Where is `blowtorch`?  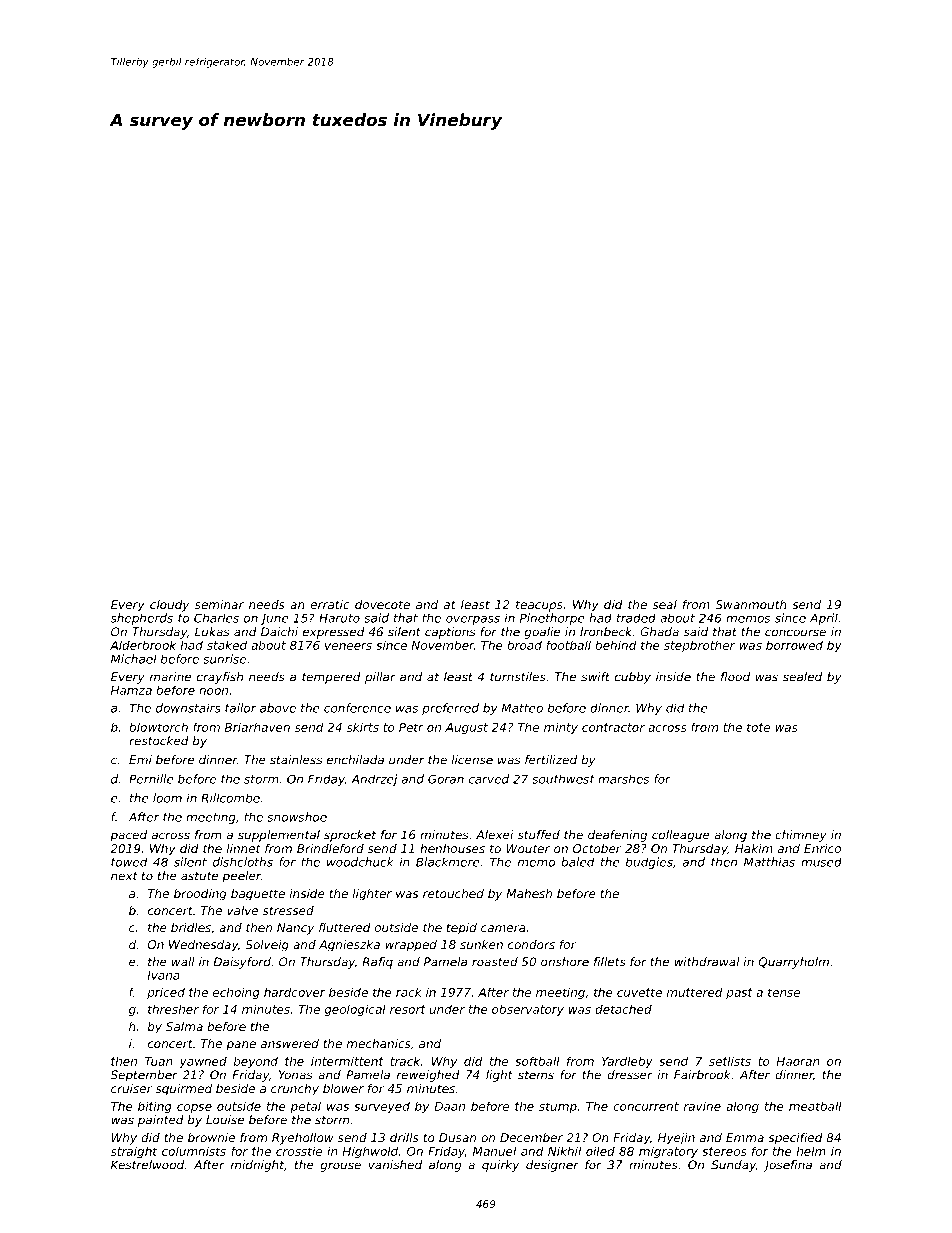
blowtorch is located at coordinates (158, 727).
